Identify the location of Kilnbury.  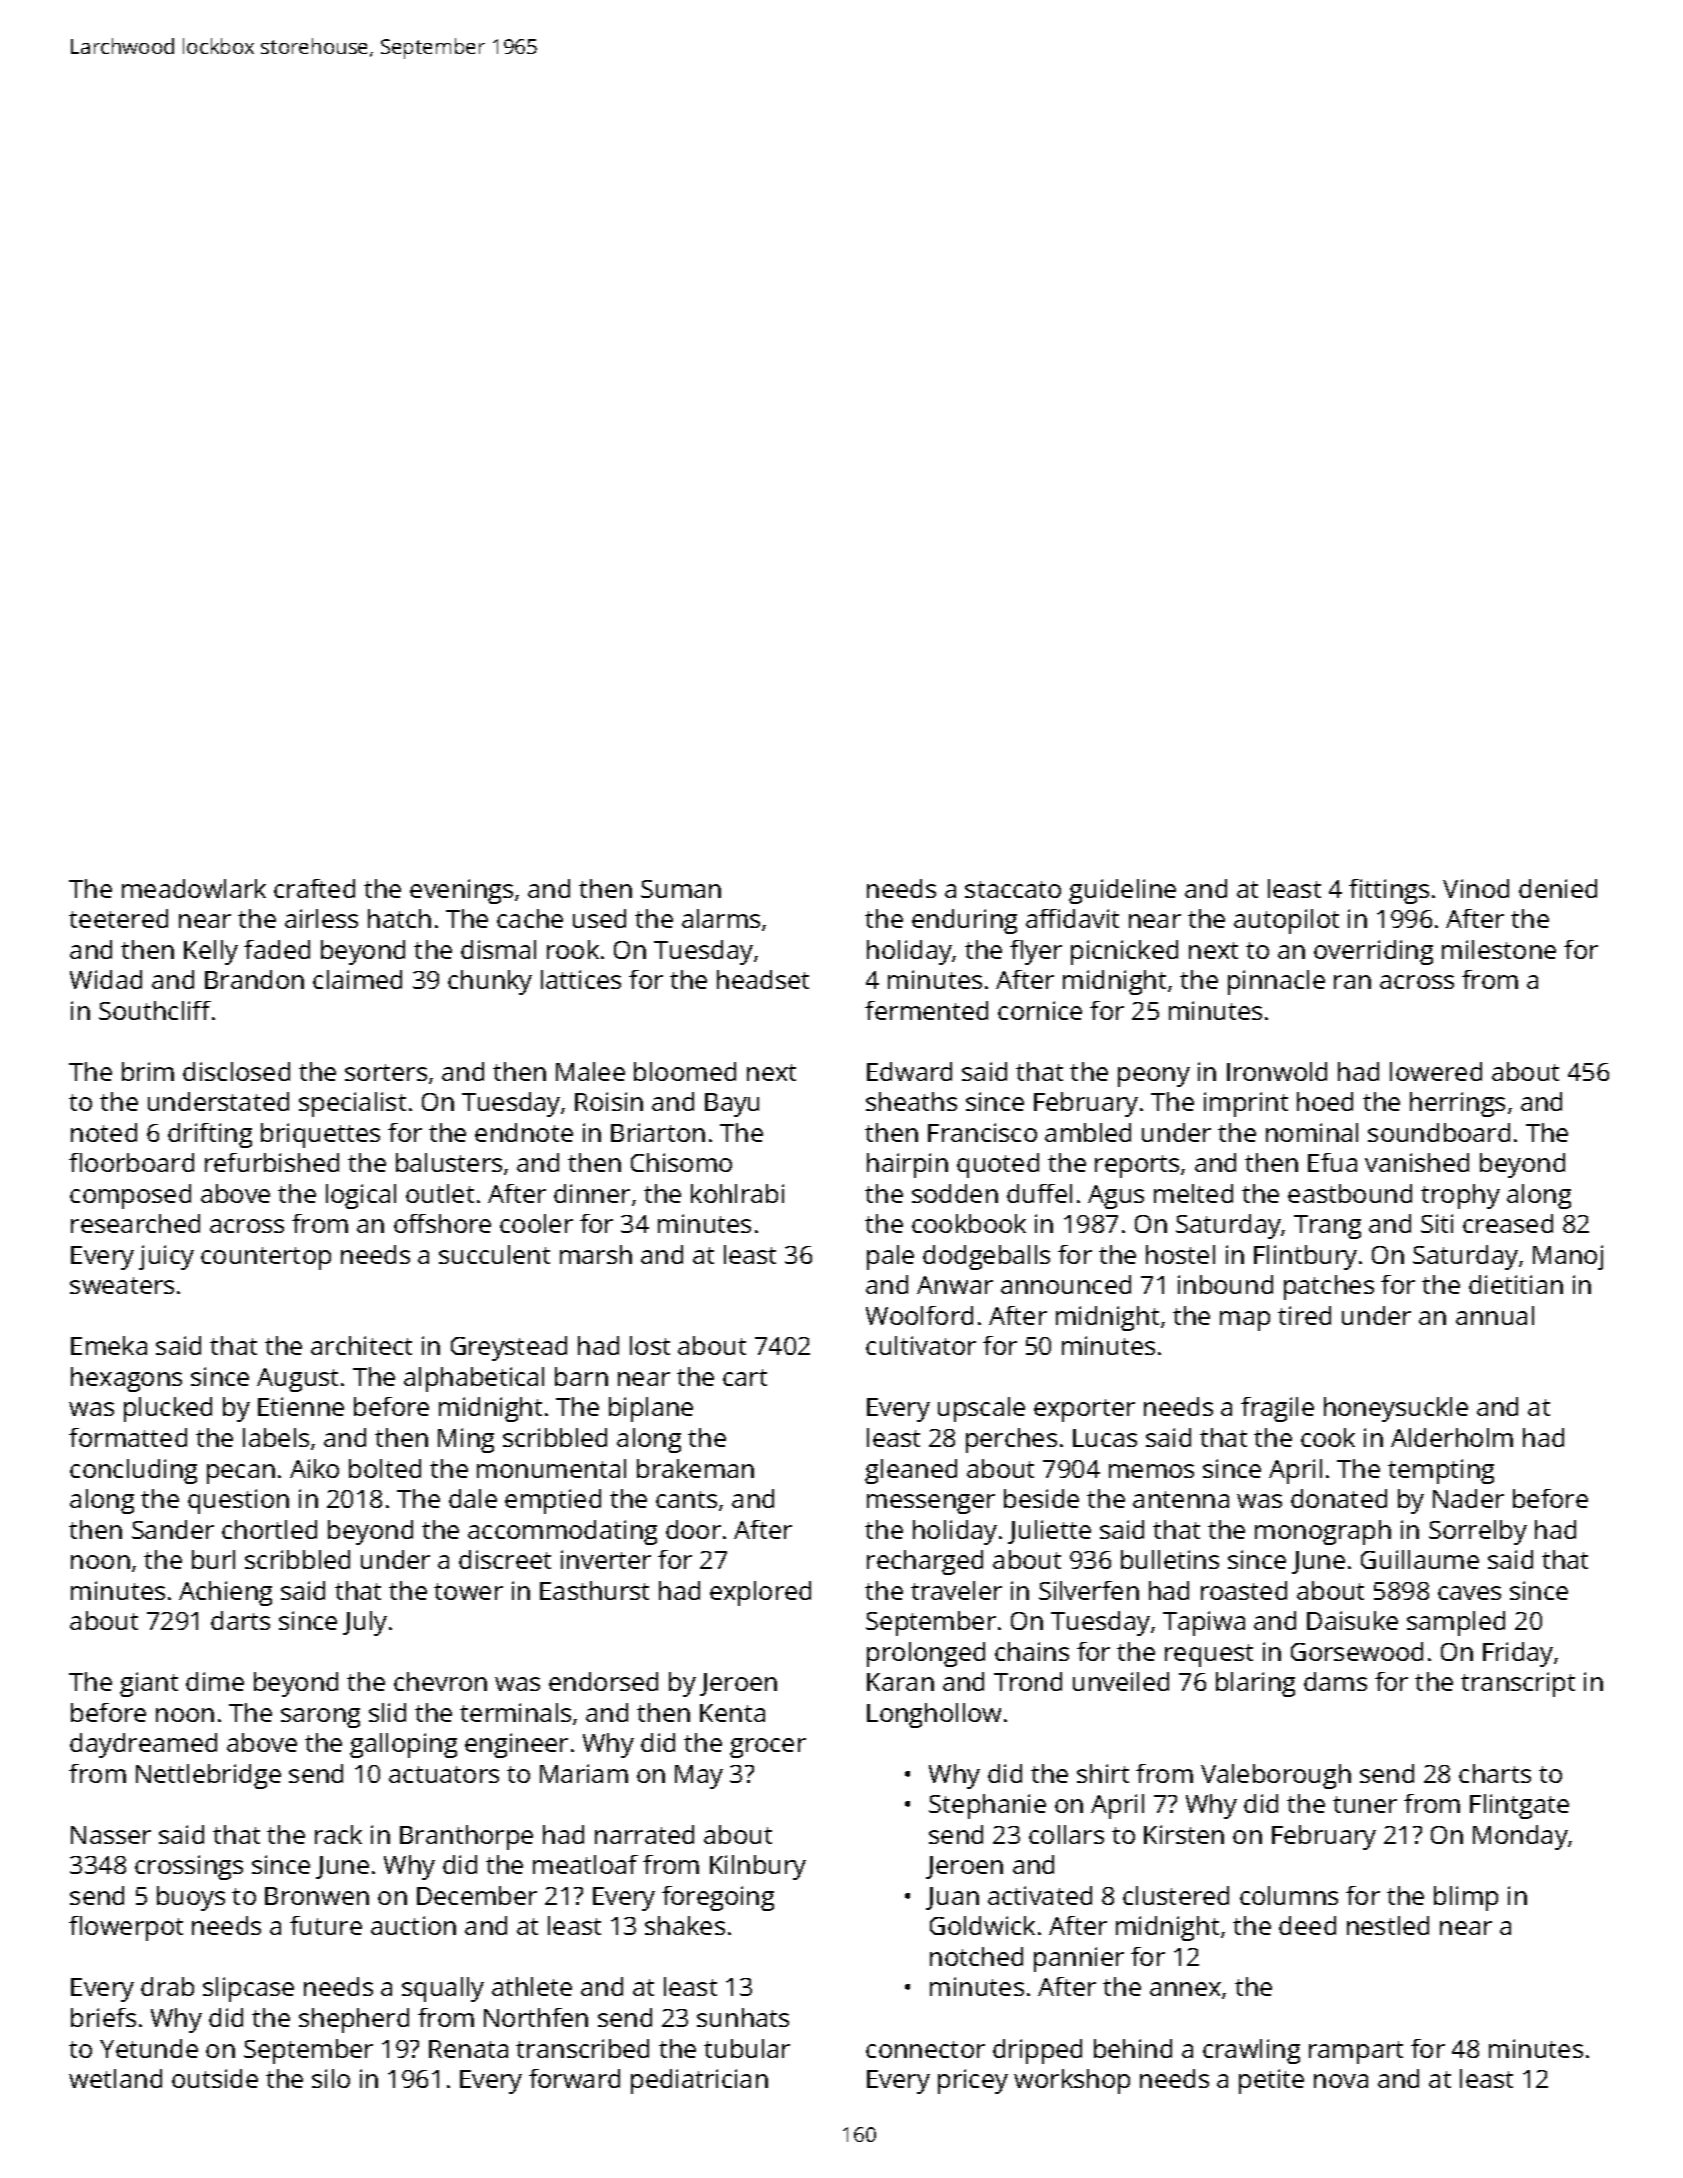
(758, 1867).
